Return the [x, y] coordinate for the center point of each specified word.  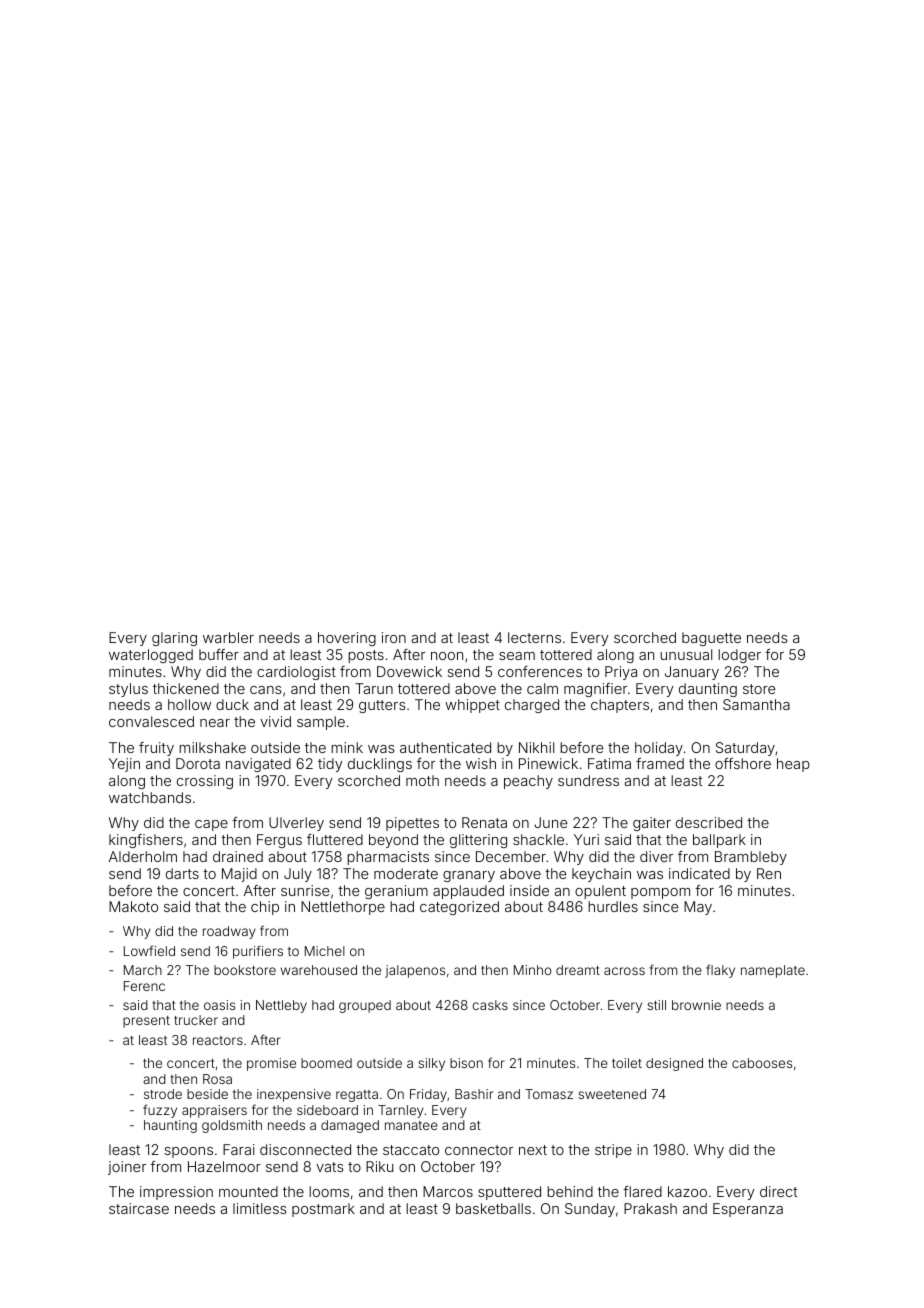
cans [266, 690]
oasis [219, 1005]
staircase [139, 1208]
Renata [484, 822]
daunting [708, 690]
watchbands [150, 797]
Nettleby [281, 1006]
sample [321, 723]
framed [660, 763]
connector [479, 1150]
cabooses [762, 1063]
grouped [365, 1006]
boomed [326, 1063]
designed [674, 1064]
